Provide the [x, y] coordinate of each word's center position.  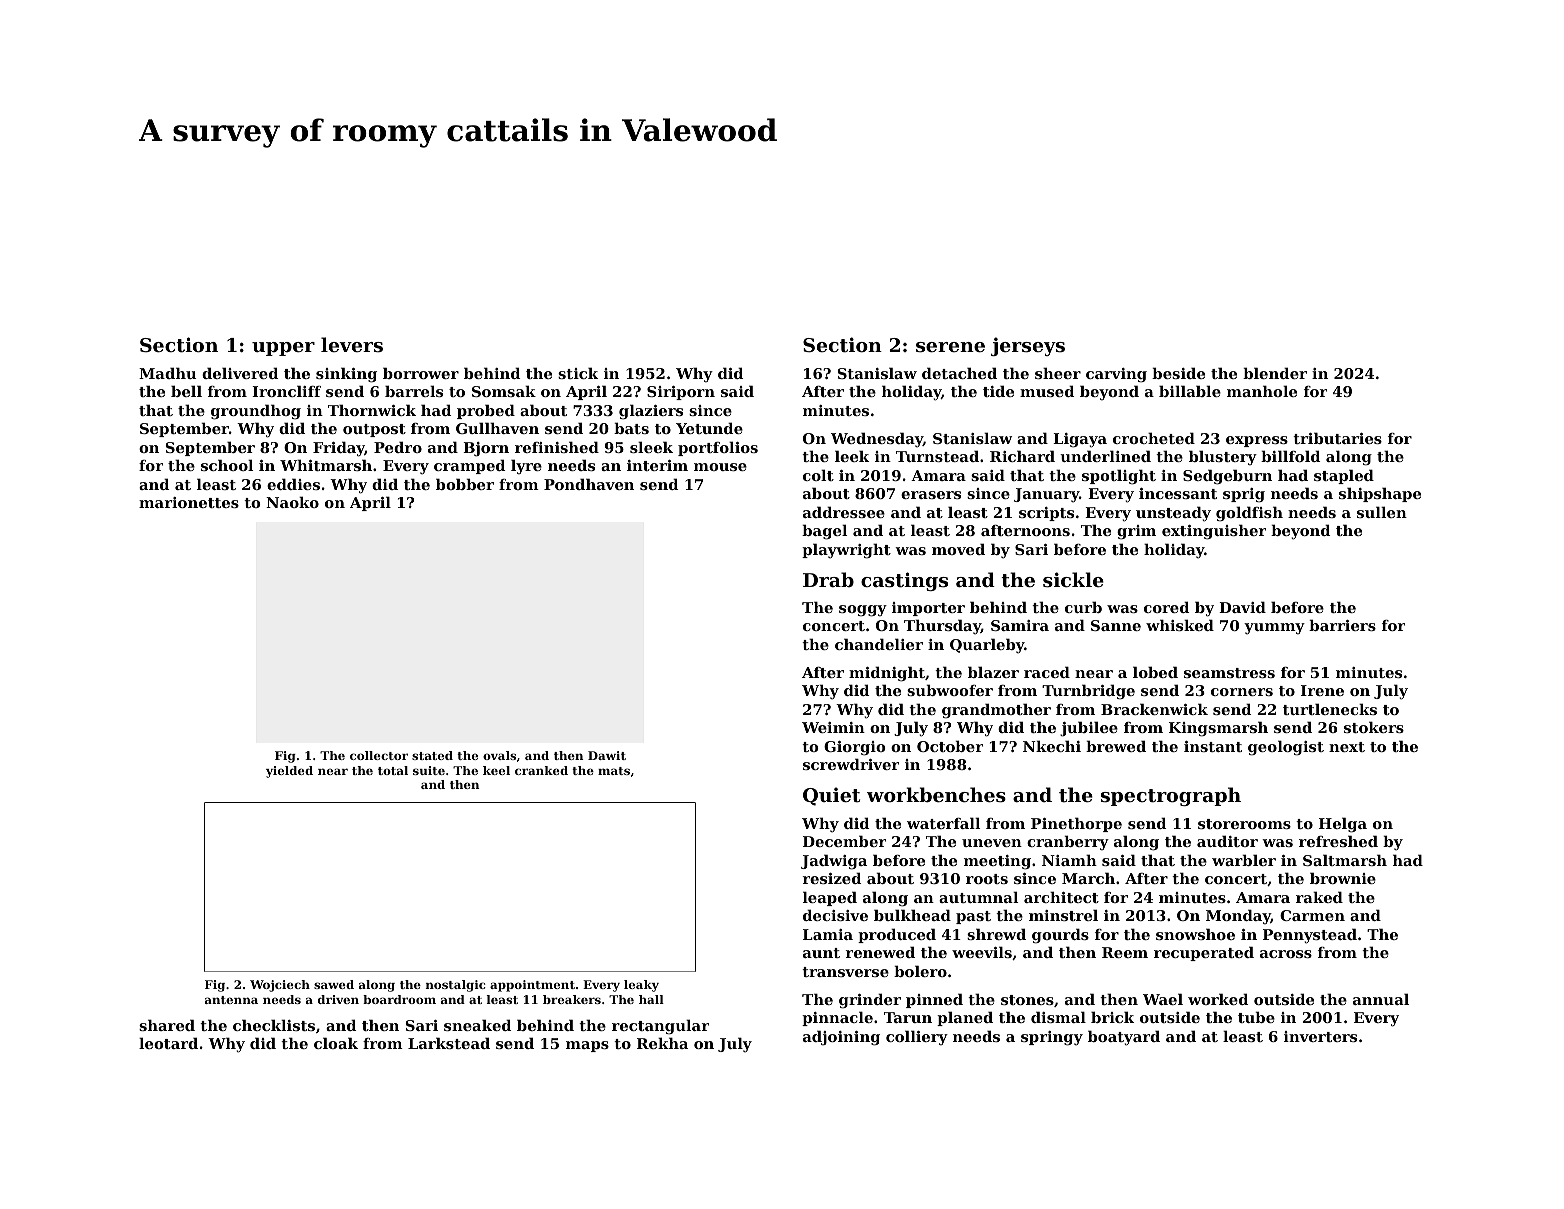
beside [1178, 373]
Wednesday [877, 439]
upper [283, 349]
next [1347, 747]
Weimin [833, 727]
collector [379, 755]
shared [167, 1025]
